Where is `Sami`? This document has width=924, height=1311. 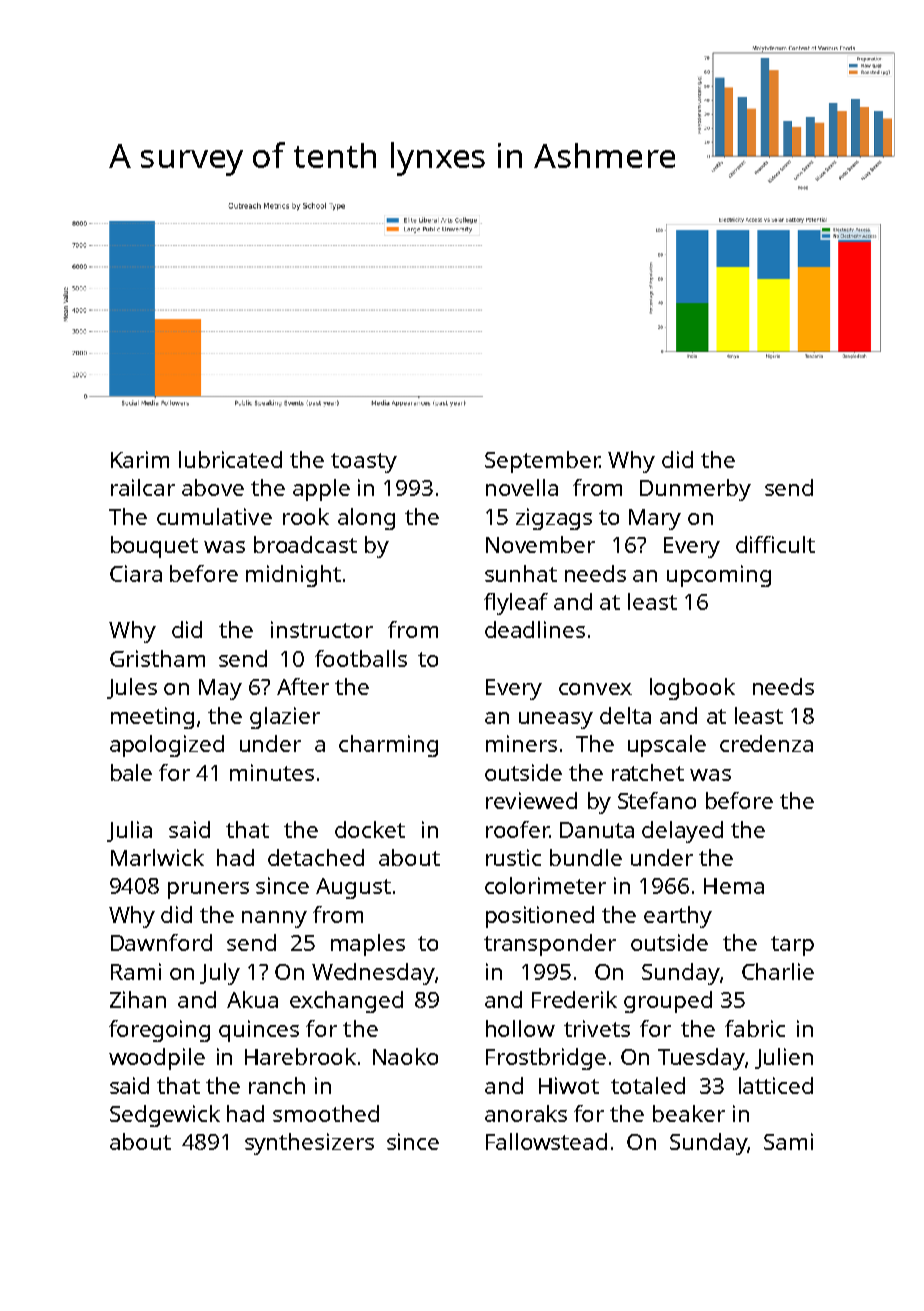
Sami is located at coordinates (788, 1141).
